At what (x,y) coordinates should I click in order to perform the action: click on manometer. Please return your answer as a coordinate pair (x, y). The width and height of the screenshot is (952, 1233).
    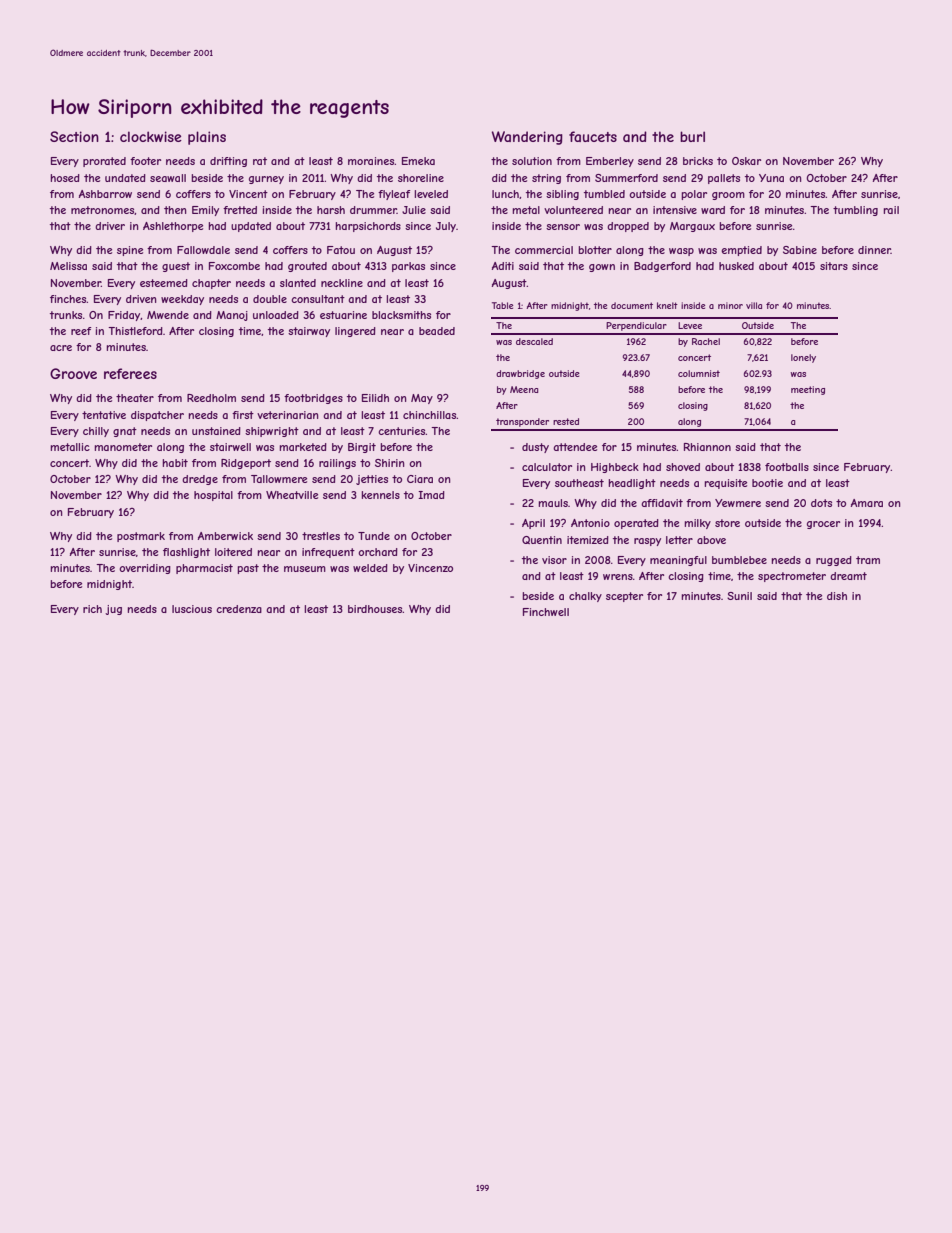
    Looking at the image, I should click on (123, 447).
